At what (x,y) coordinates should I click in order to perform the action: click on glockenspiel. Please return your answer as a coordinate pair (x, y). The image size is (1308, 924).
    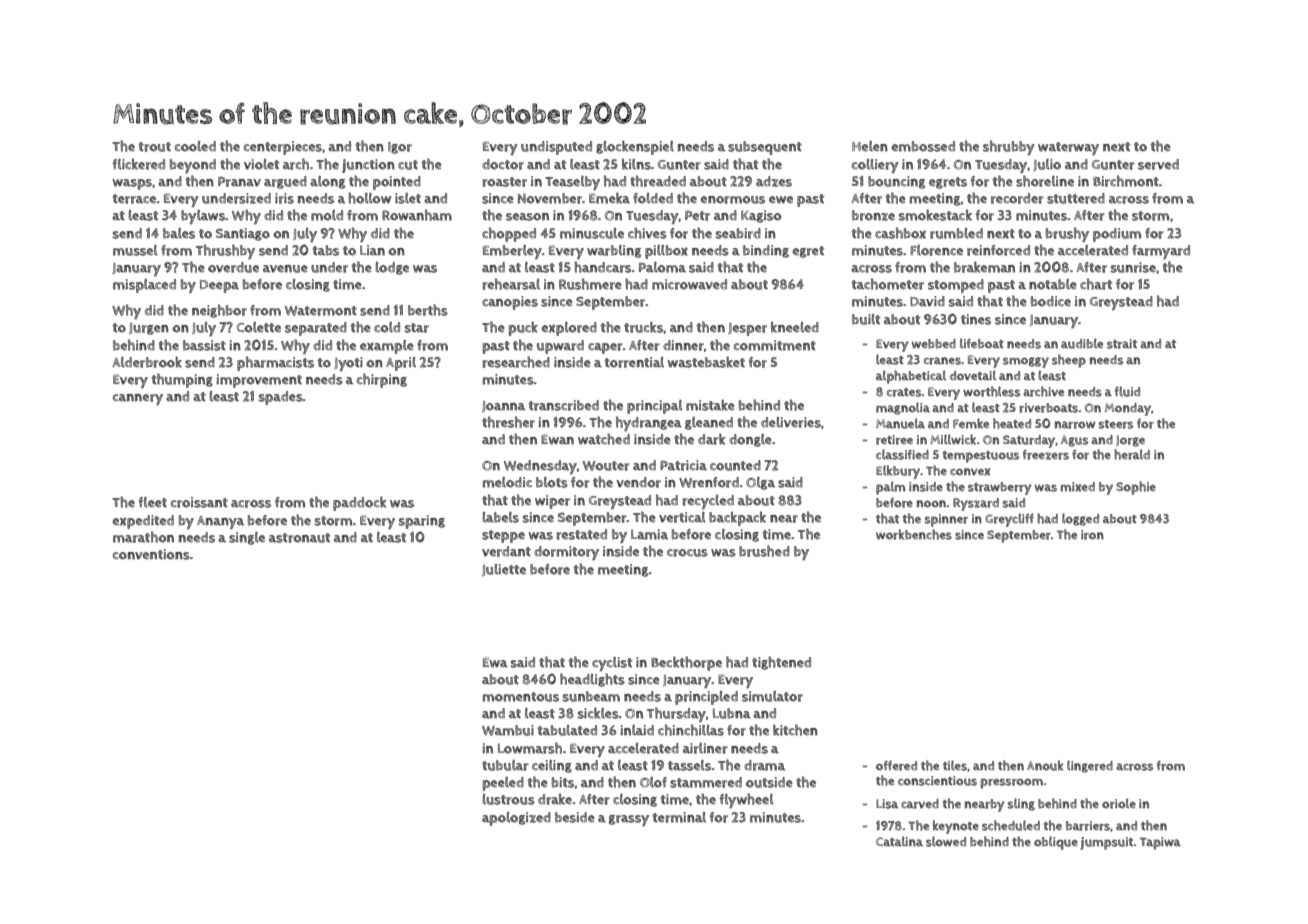
    Looking at the image, I should click on (635, 147).
